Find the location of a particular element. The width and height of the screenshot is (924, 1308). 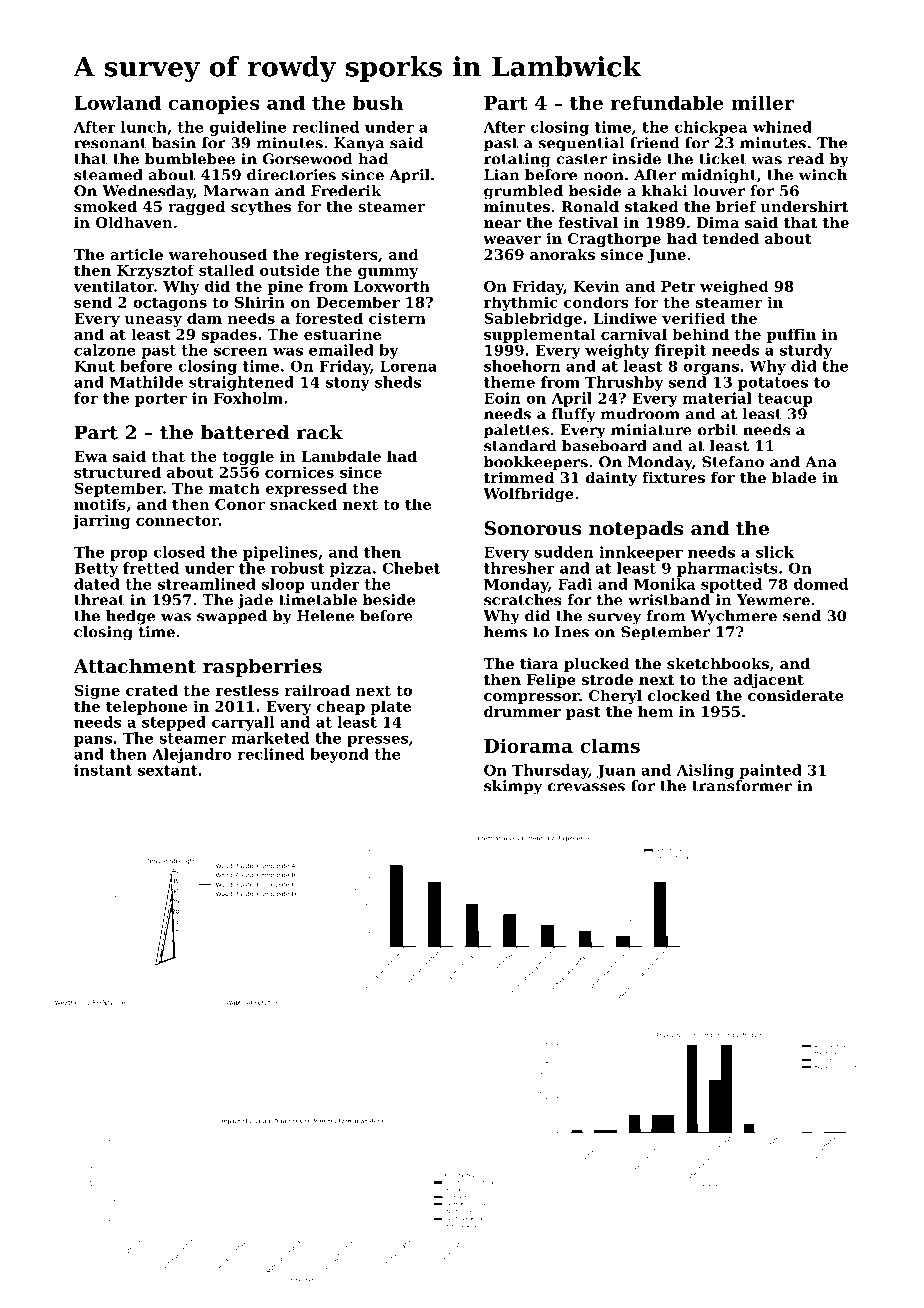

transformer is located at coordinates (742, 786).
